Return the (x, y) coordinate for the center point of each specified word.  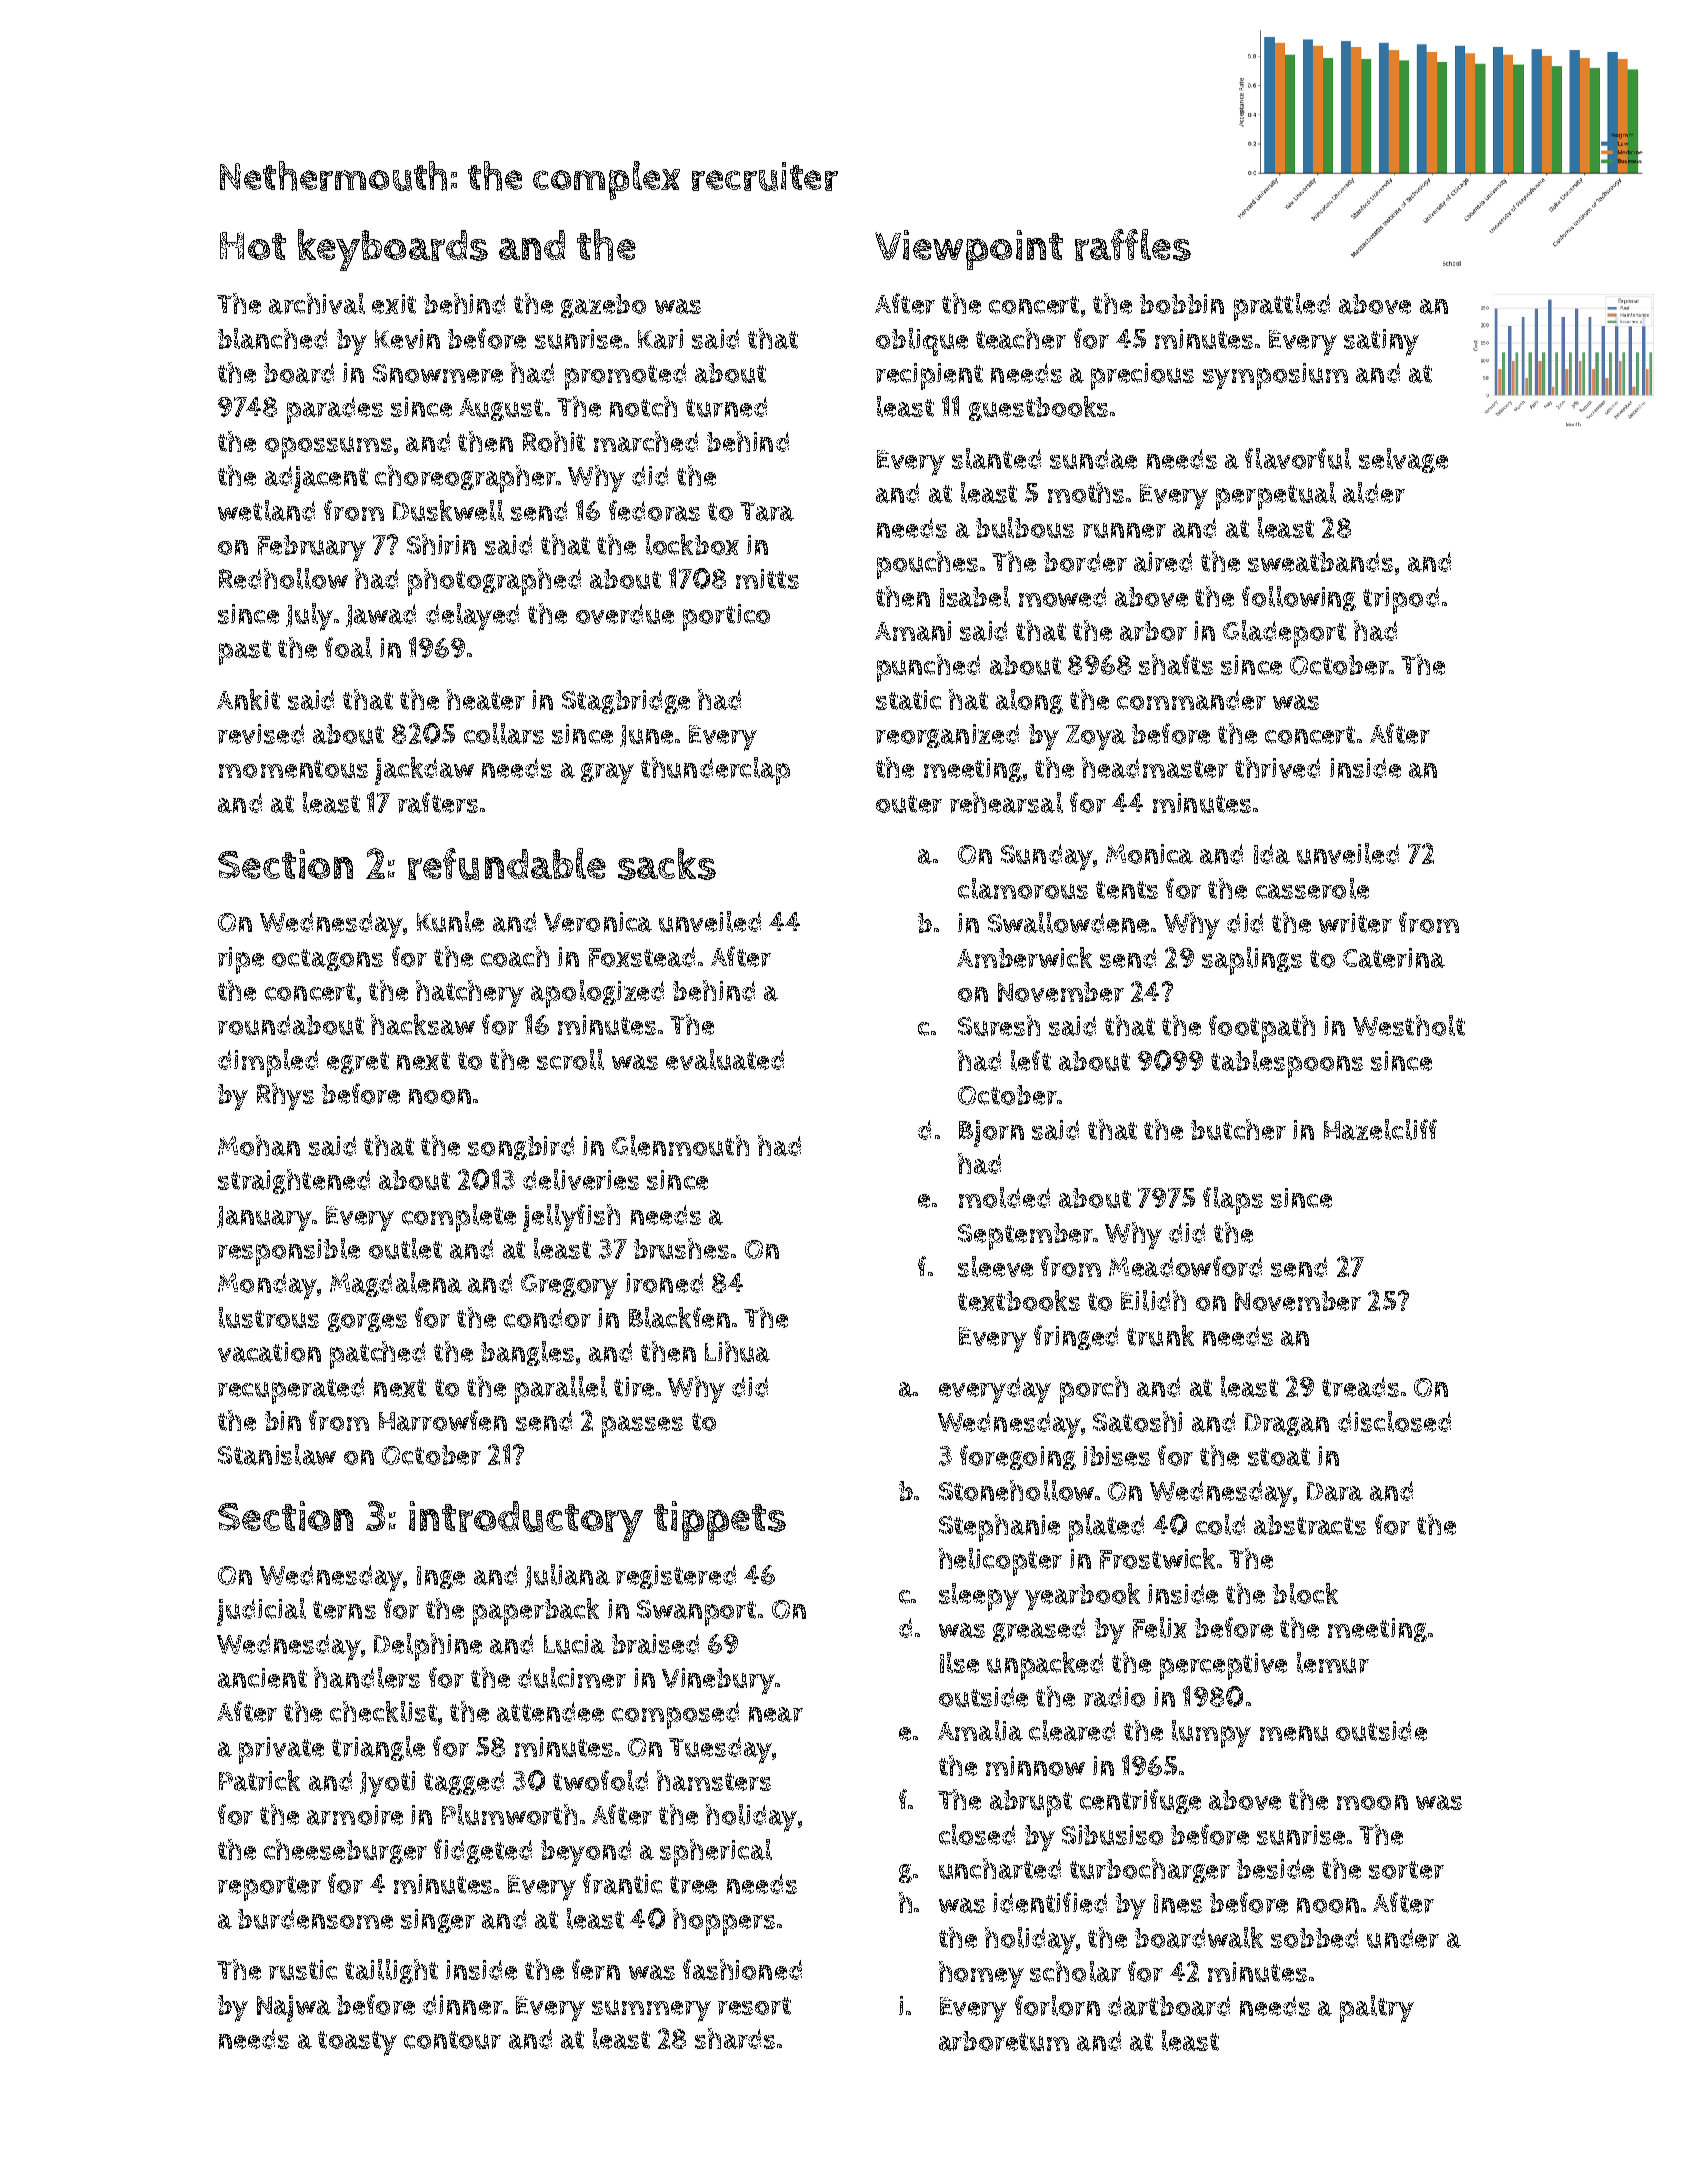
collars (504, 733)
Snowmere (438, 373)
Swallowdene (1068, 922)
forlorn (1057, 2005)
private (281, 1750)
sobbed (1314, 1938)
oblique (922, 342)
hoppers (724, 1922)
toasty (357, 2043)
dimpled (268, 1063)
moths (1086, 492)
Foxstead (642, 957)
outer (909, 804)
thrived (1277, 767)
